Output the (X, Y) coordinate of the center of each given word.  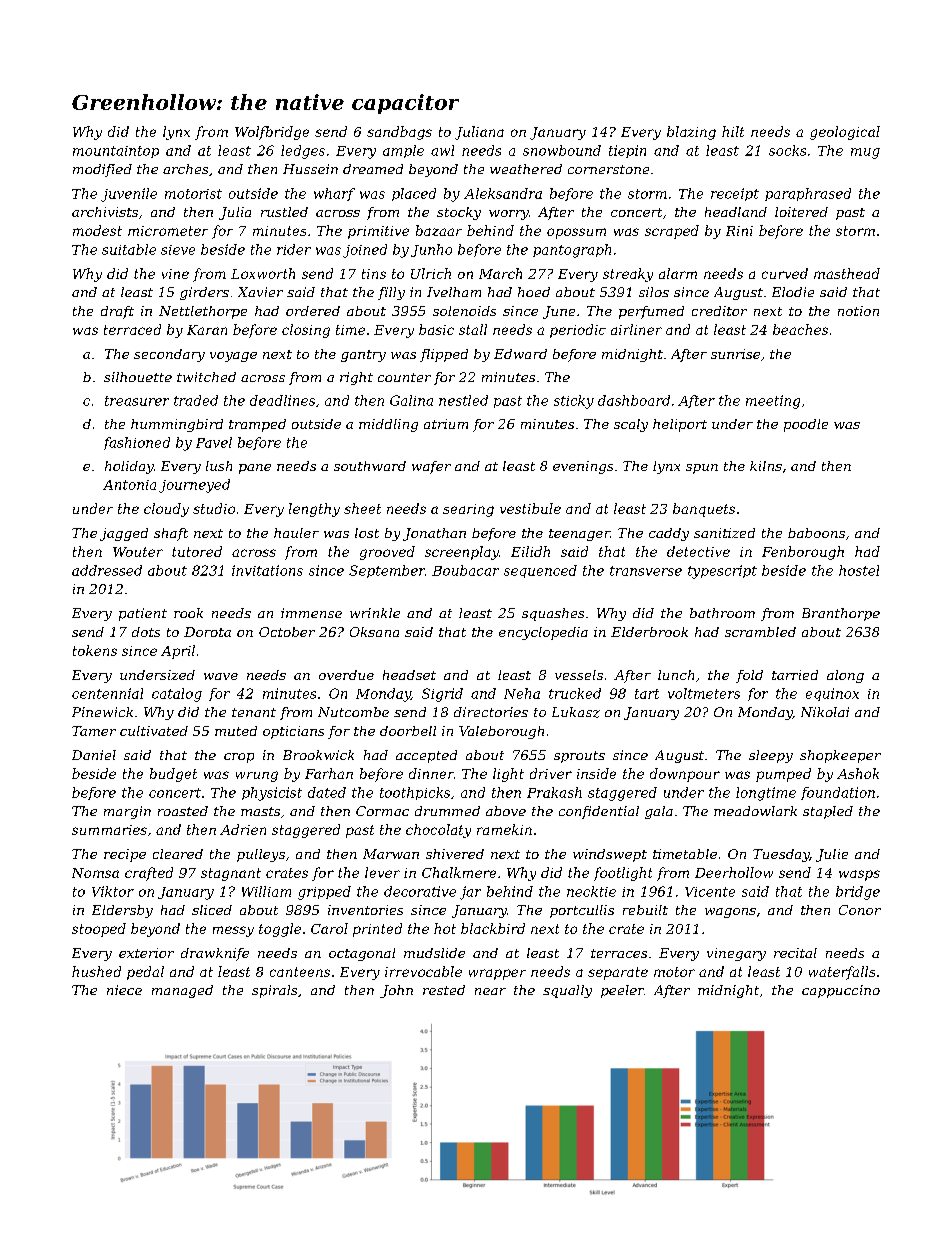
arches (185, 169)
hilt (733, 131)
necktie (591, 891)
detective (698, 551)
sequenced (540, 571)
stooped (99, 930)
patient (143, 614)
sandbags (399, 133)
